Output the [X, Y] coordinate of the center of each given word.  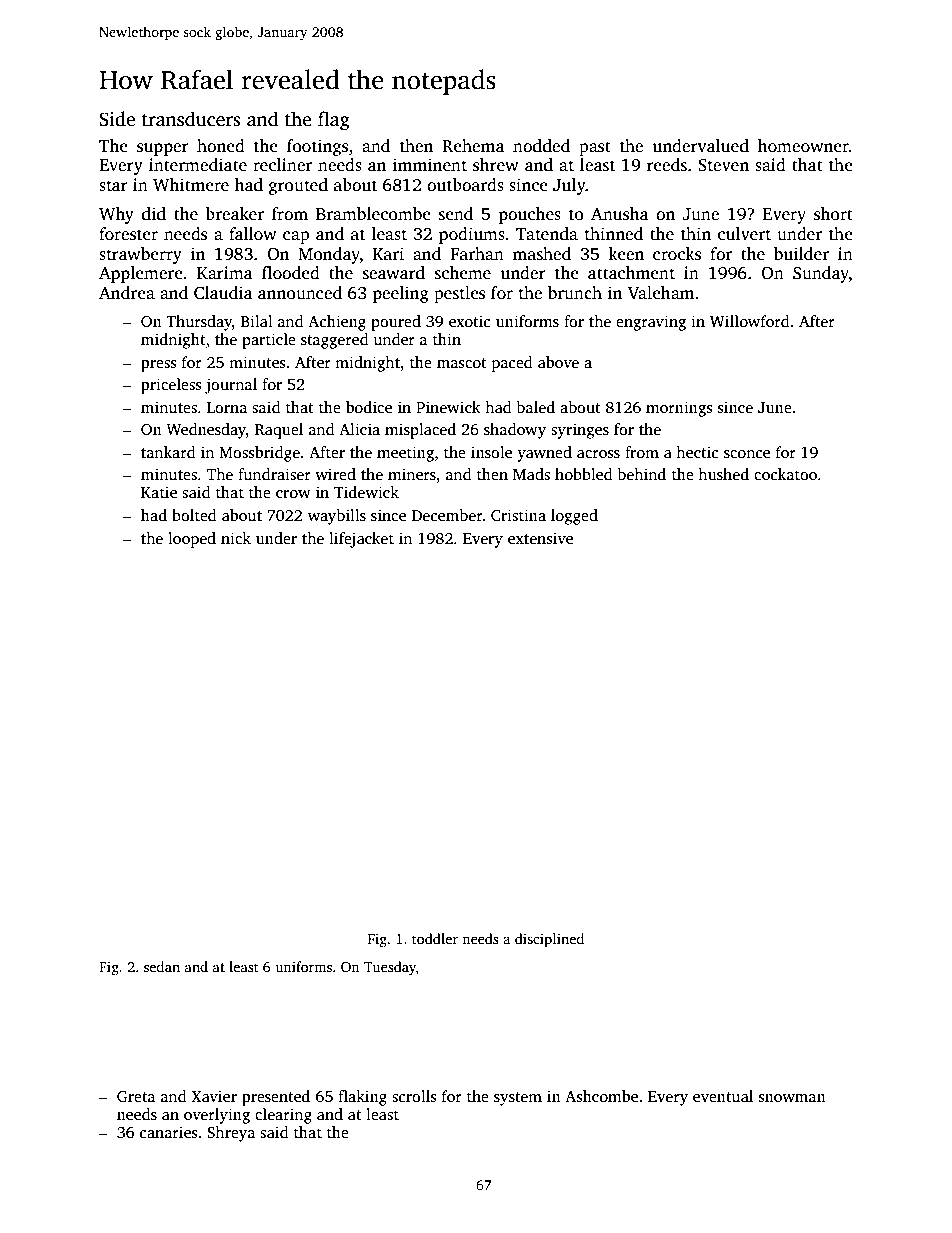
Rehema [473, 146]
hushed [723, 474]
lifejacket [361, 540]
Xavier [214, 1096]
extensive [540, 538]
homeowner [803, 146]
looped [192, 540]
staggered [335, 341]
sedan [162, 966]
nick [236, 538]
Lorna [227, 407]
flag [334, 121]
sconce [747, 454]
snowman [792, 1098]
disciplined [549, 940]
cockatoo [785, 474]
